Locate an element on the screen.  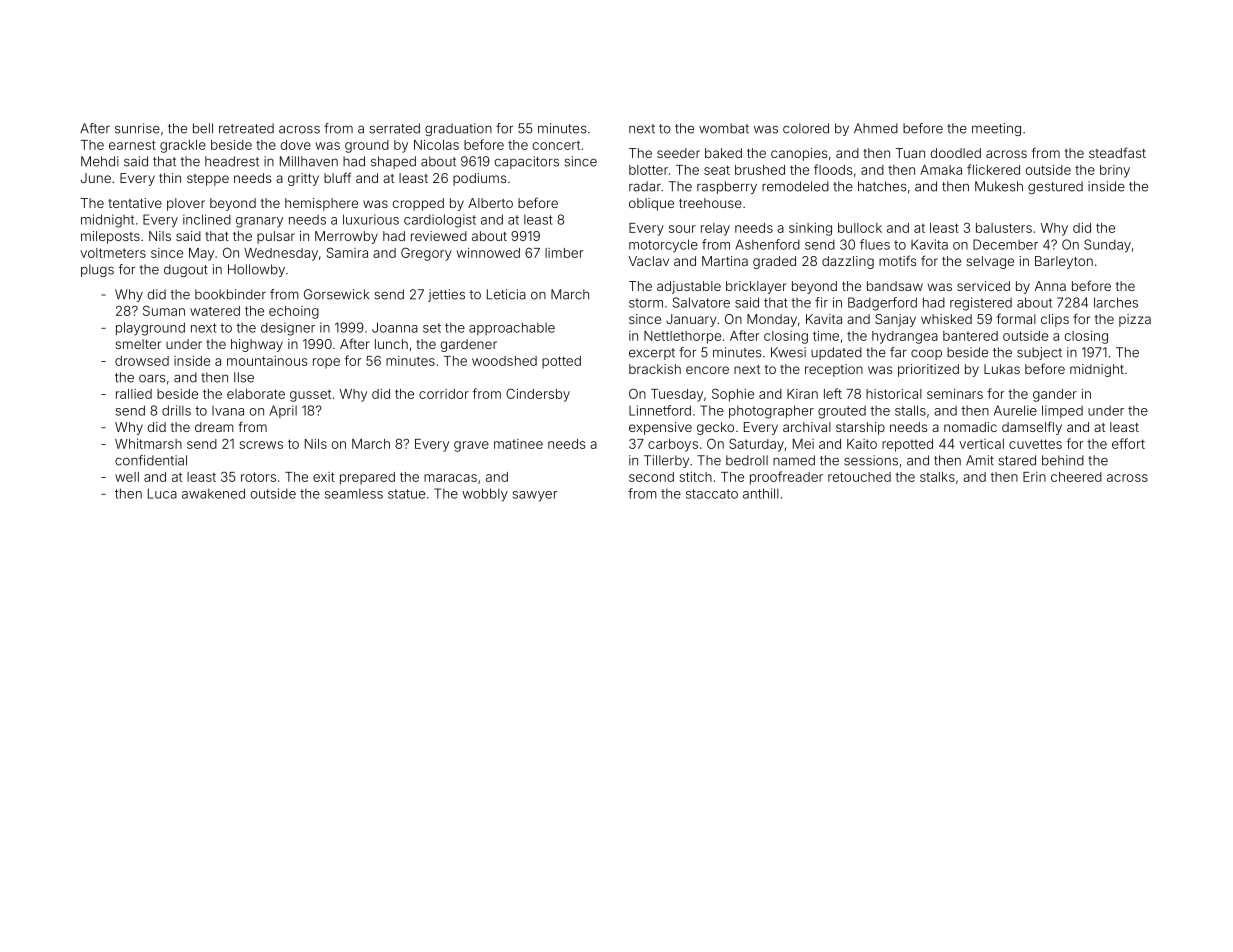
gusset is located at coordinates (310, 395).
